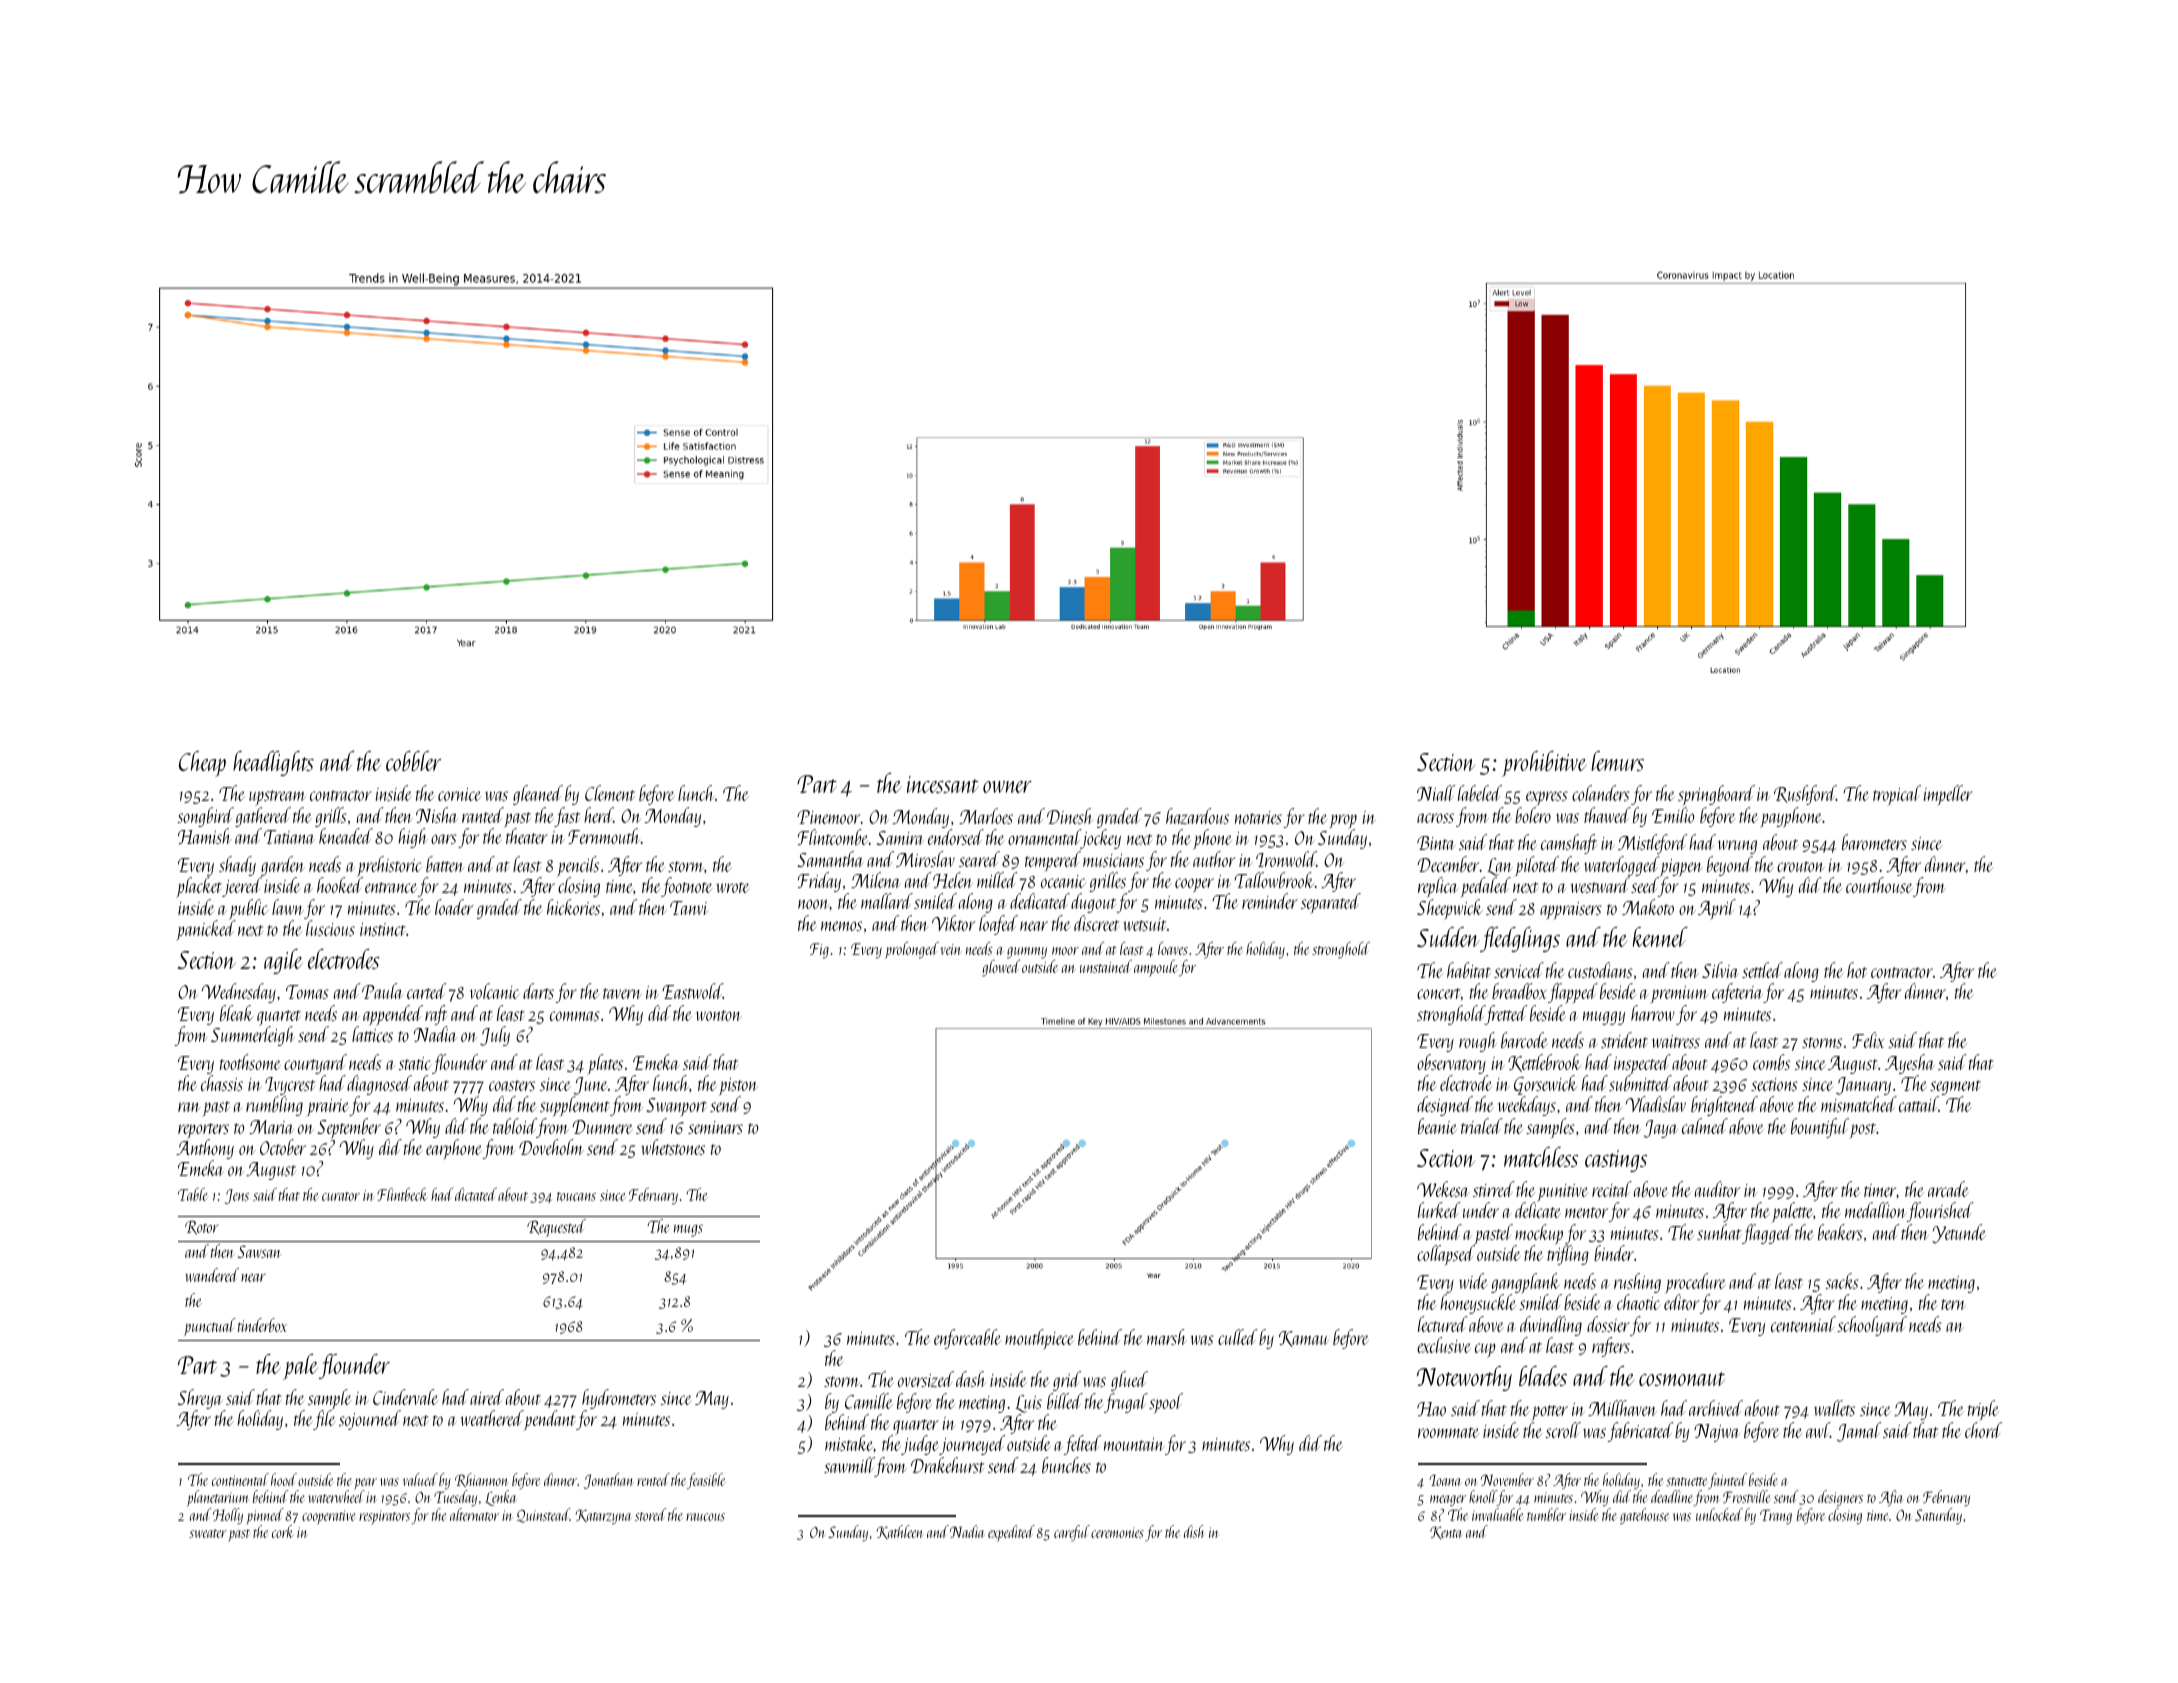  Describe the element at coordinates (688, 1230) in the page. I see `mugs` at that location.
